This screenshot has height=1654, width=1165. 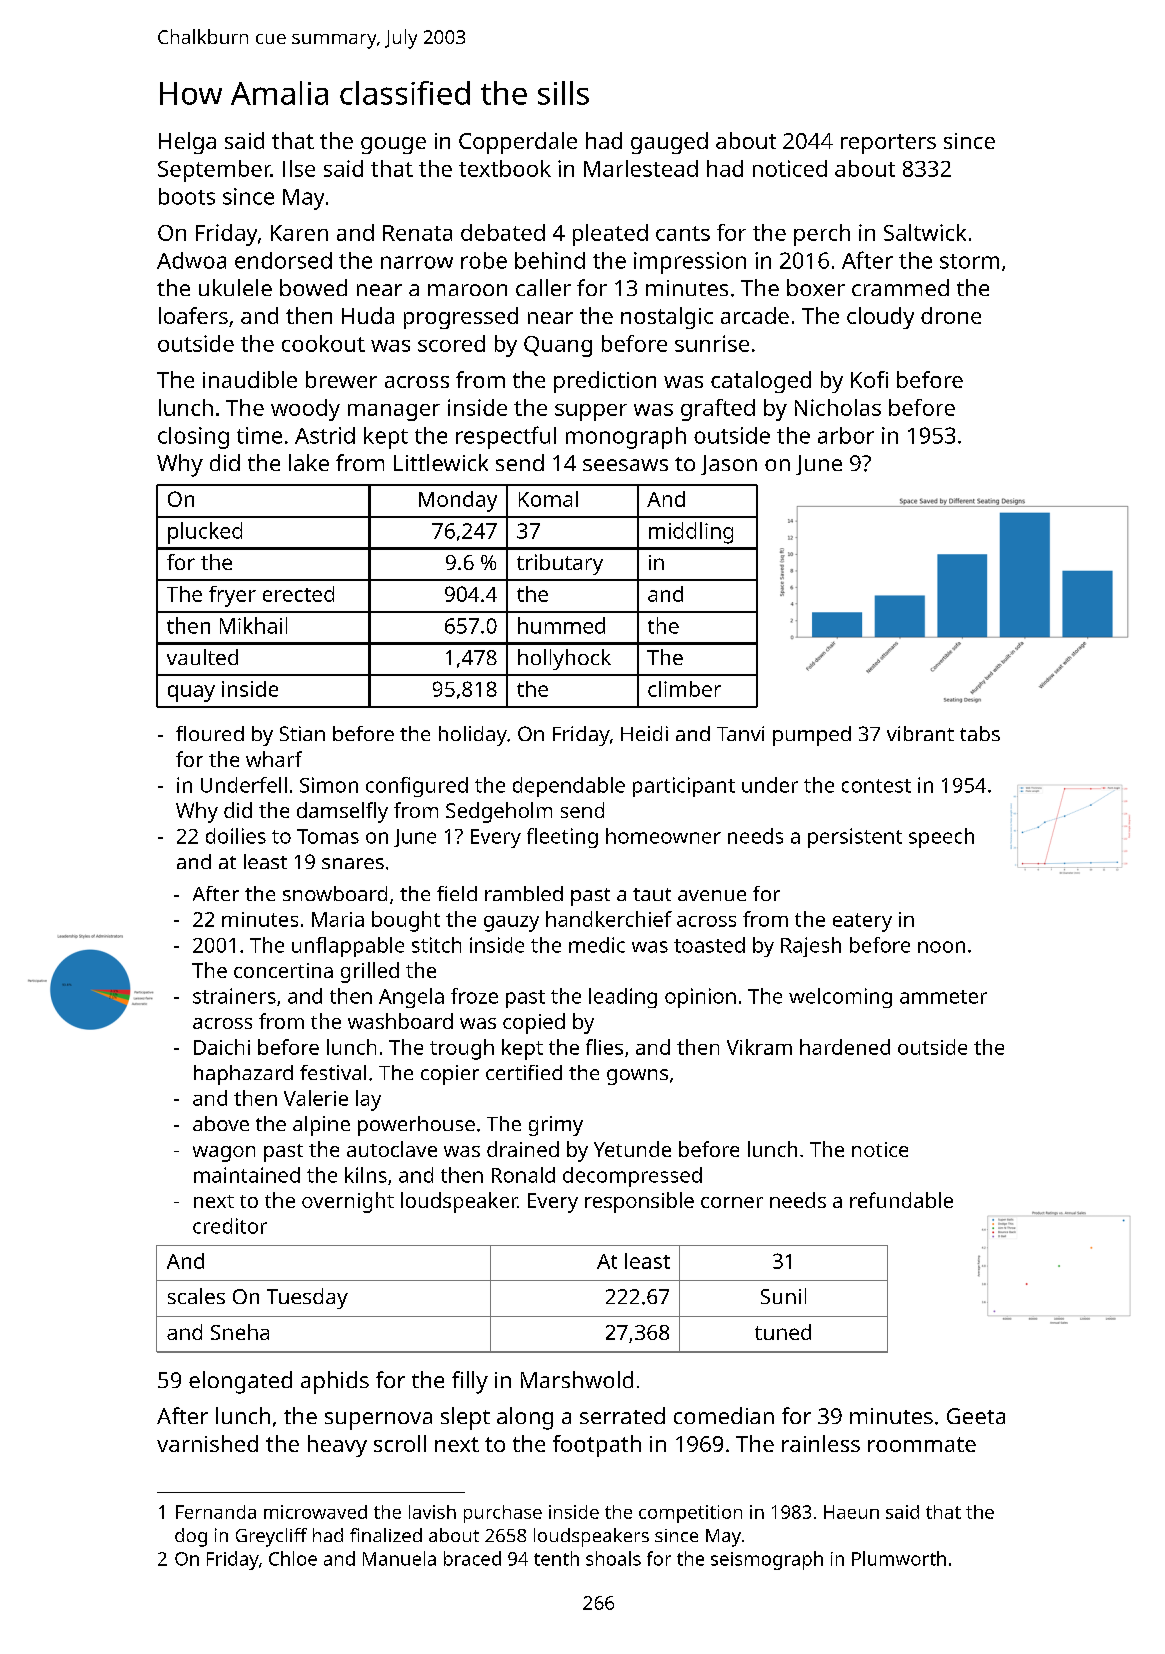 I want to click on wagon, so click(x=224, y=1154).
